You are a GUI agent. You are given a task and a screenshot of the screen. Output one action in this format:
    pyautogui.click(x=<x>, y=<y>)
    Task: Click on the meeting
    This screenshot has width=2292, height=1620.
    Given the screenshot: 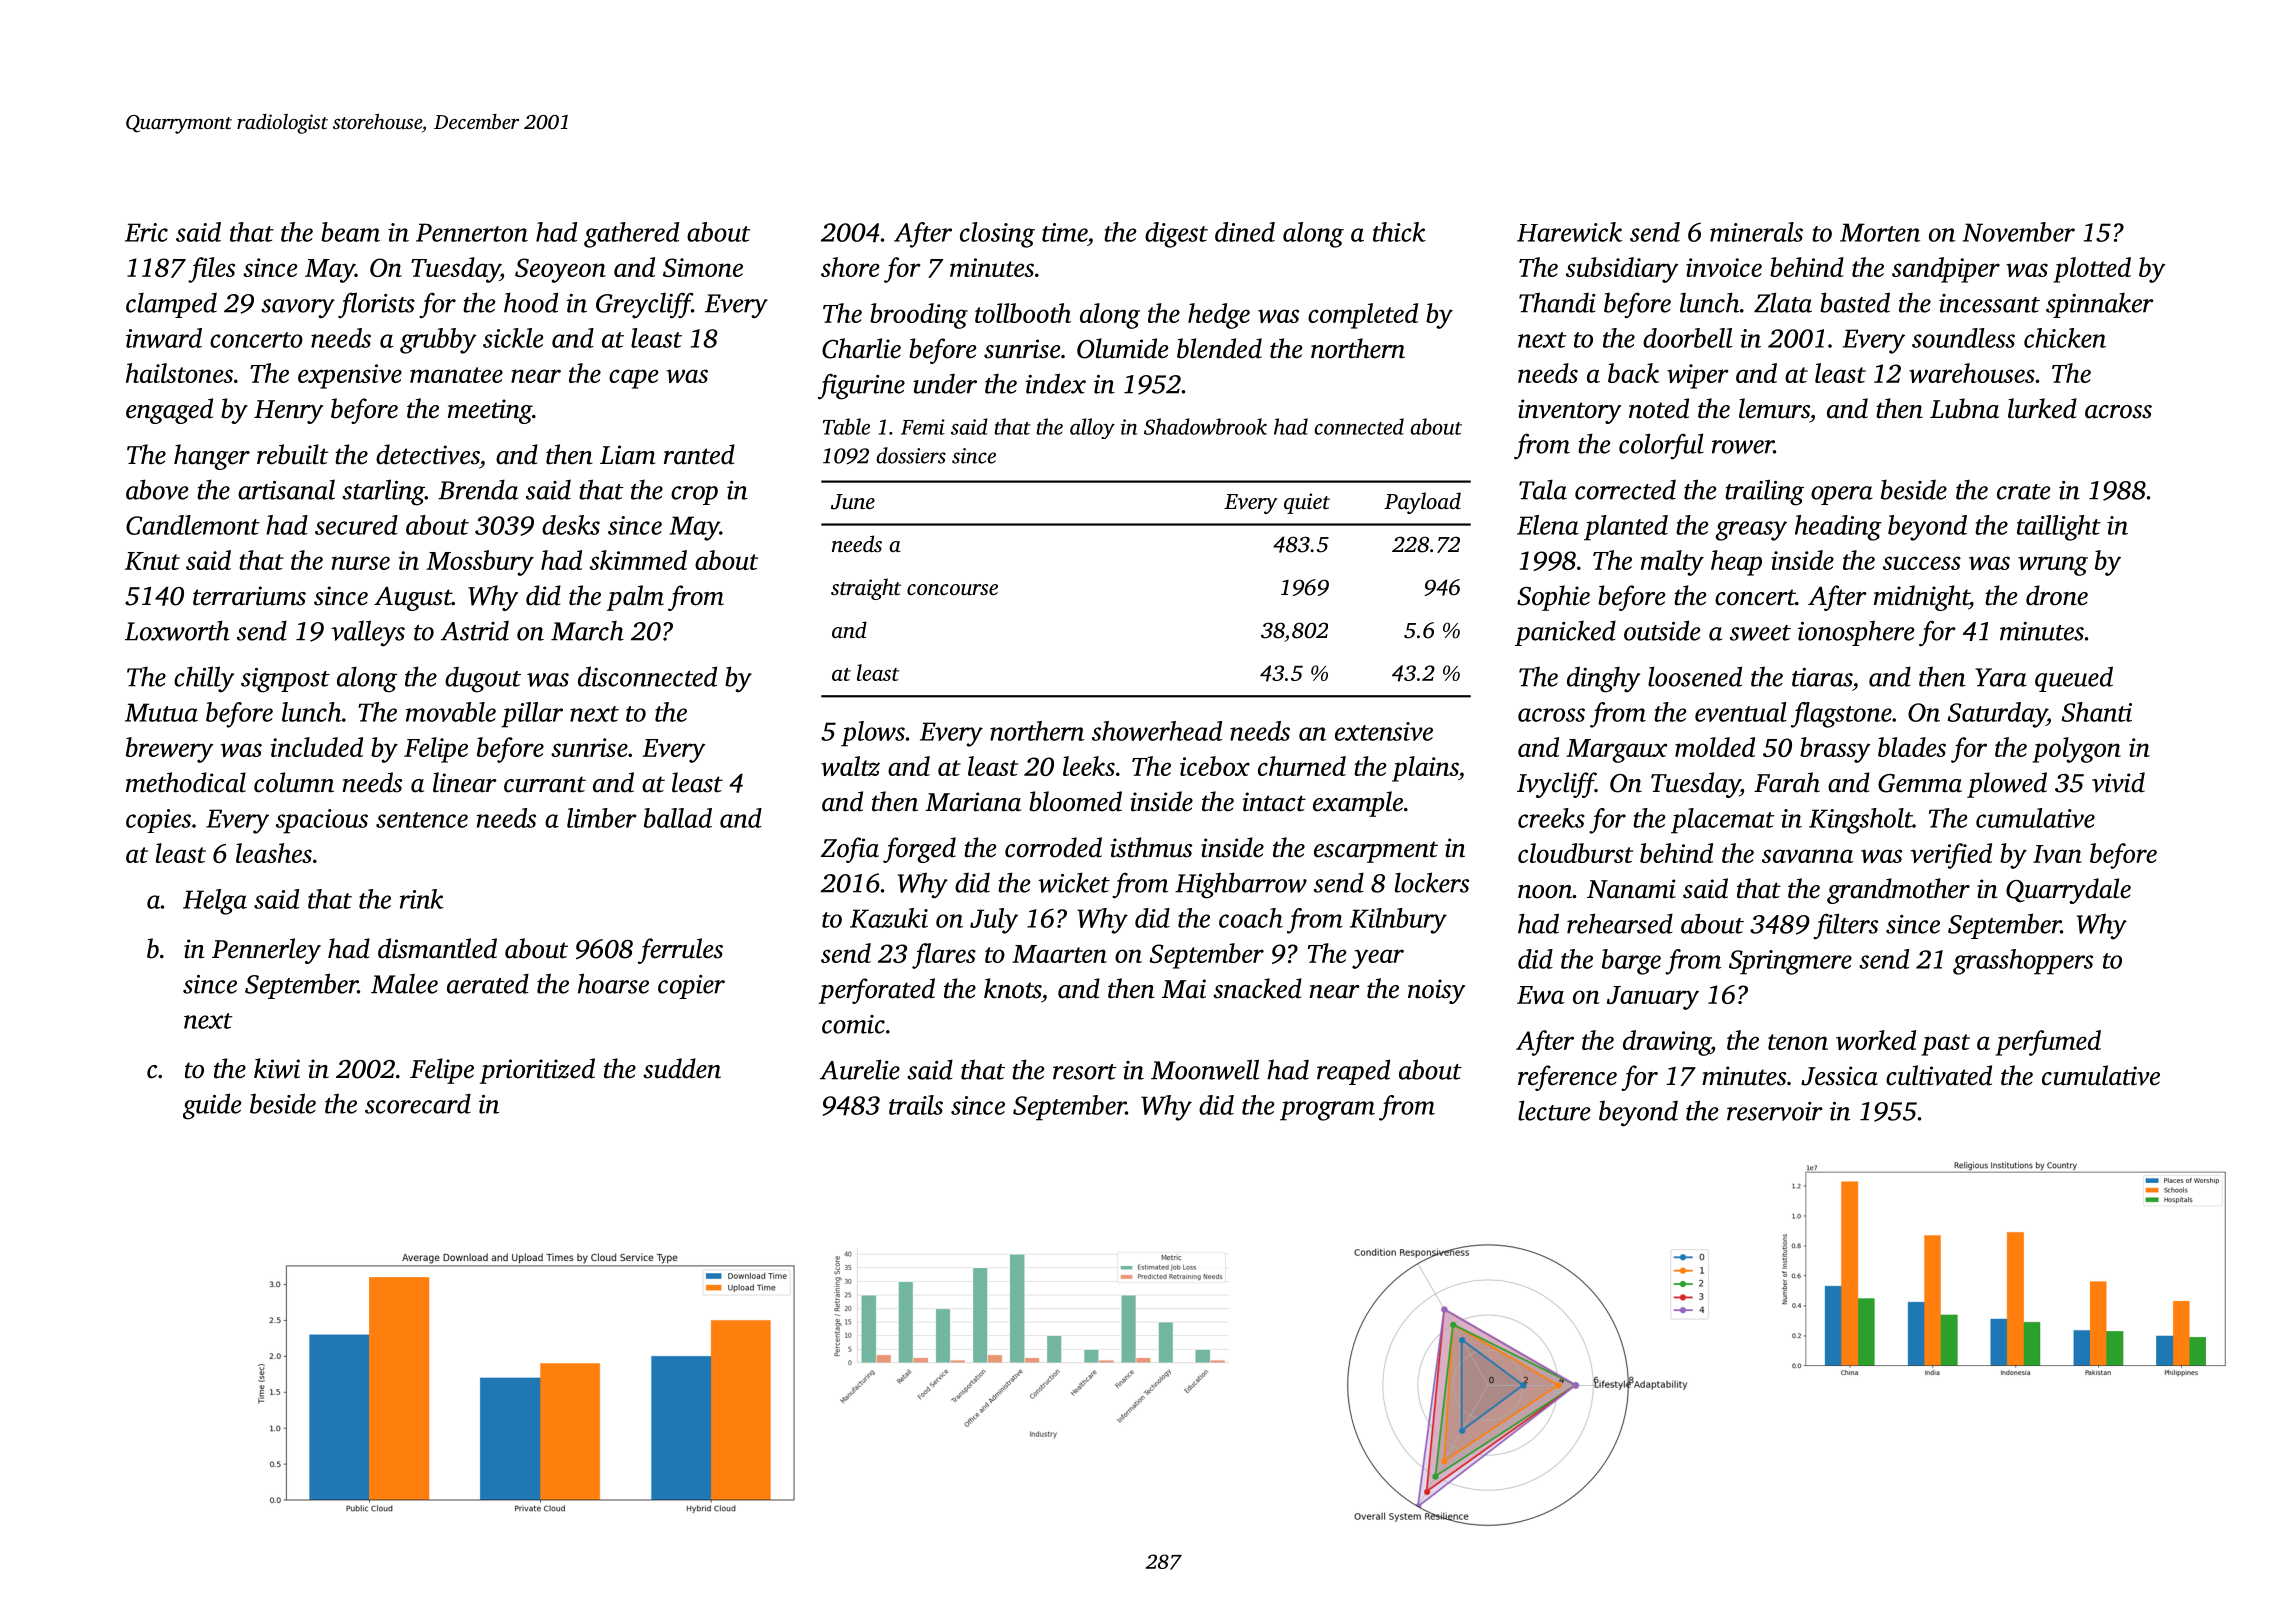 What is the action you would take?
    pyautogui.click(x=490, y=411)
